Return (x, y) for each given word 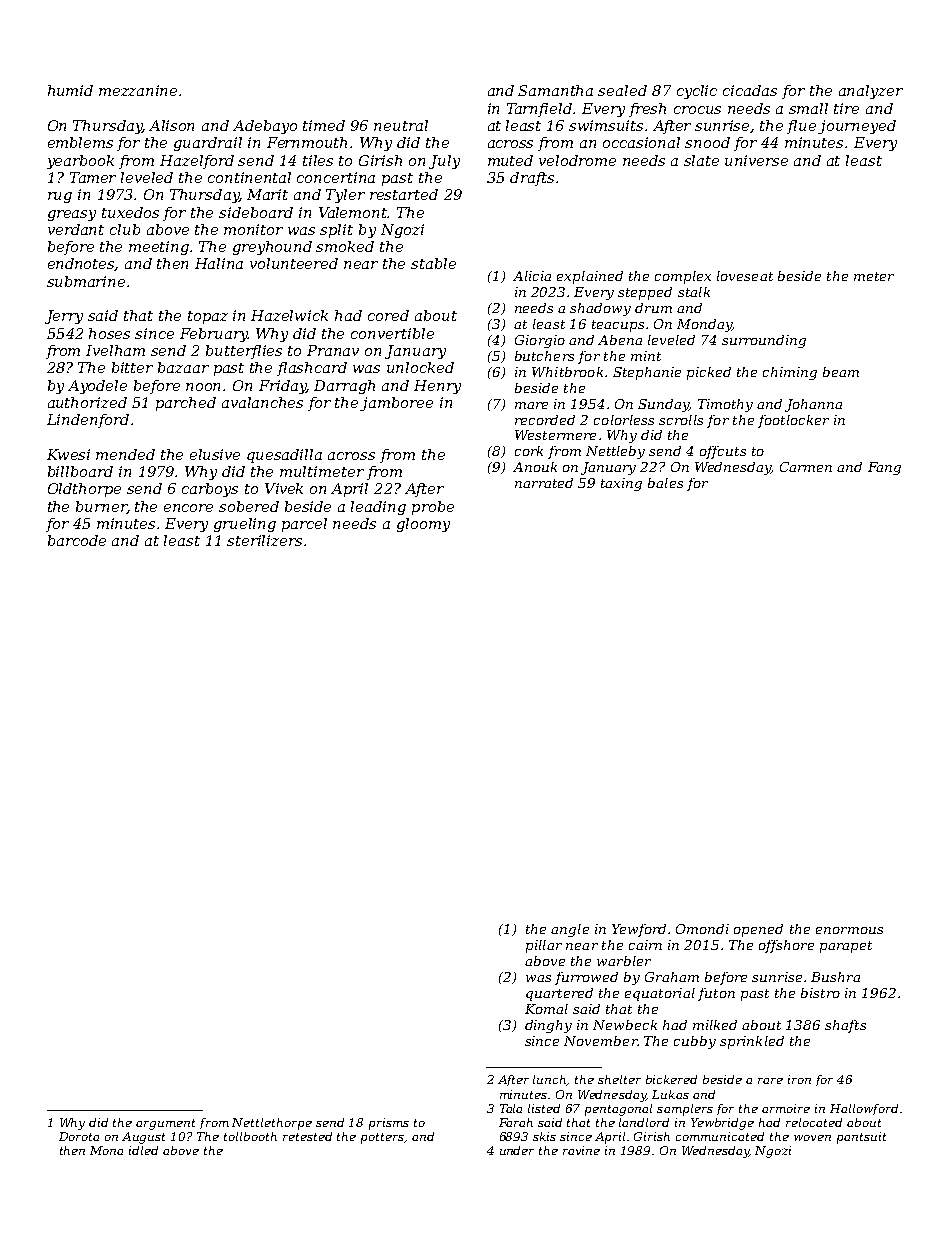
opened (758, 930)
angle (570, 930)
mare (531, 405)
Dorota (79, 1136)
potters (383, 1138)
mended (125, 454)
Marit (267, 194)
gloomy (423, 525)
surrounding (764, 341)
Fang (884, 468)
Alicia (532, 276)
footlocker (793, 421)
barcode (77, 540)
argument (165, 1124)
